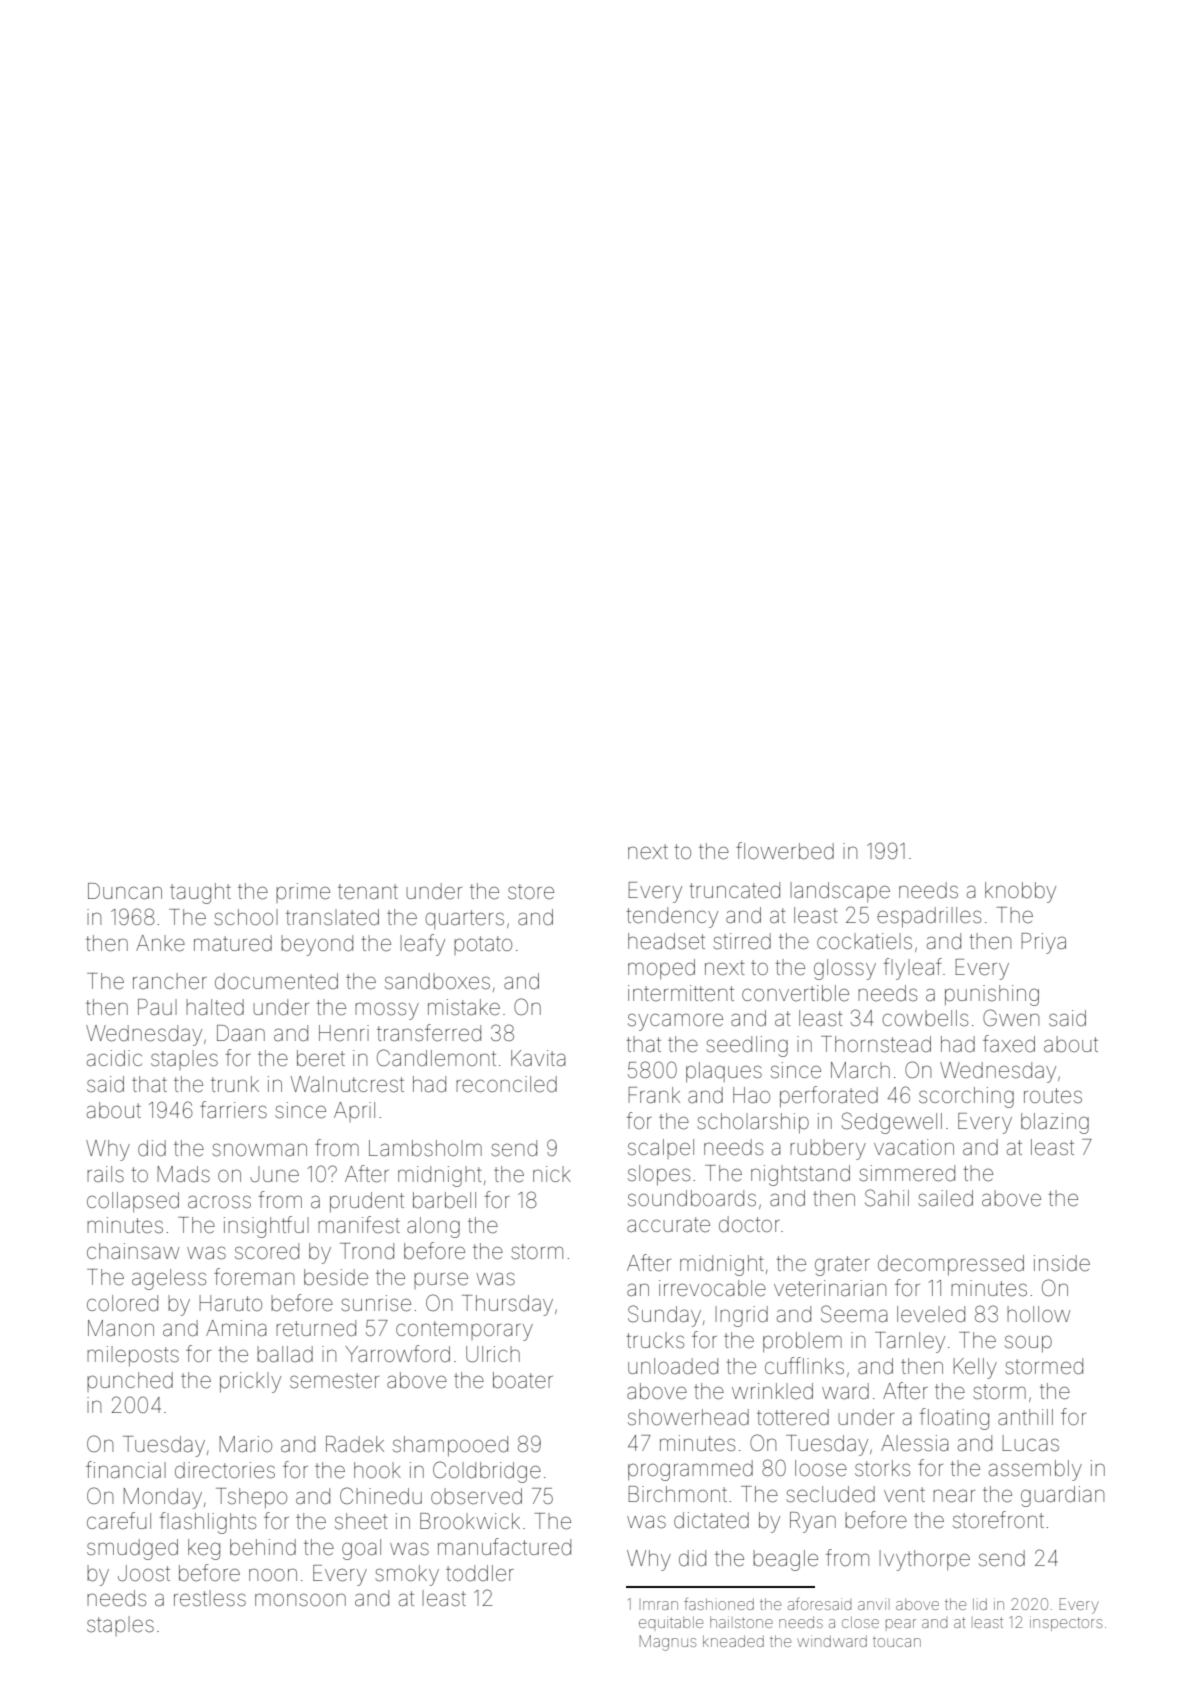 The image size is (1200, 1697). Describe the element at coordinates (672, 917) in the document. I see `tendency` at that location.
